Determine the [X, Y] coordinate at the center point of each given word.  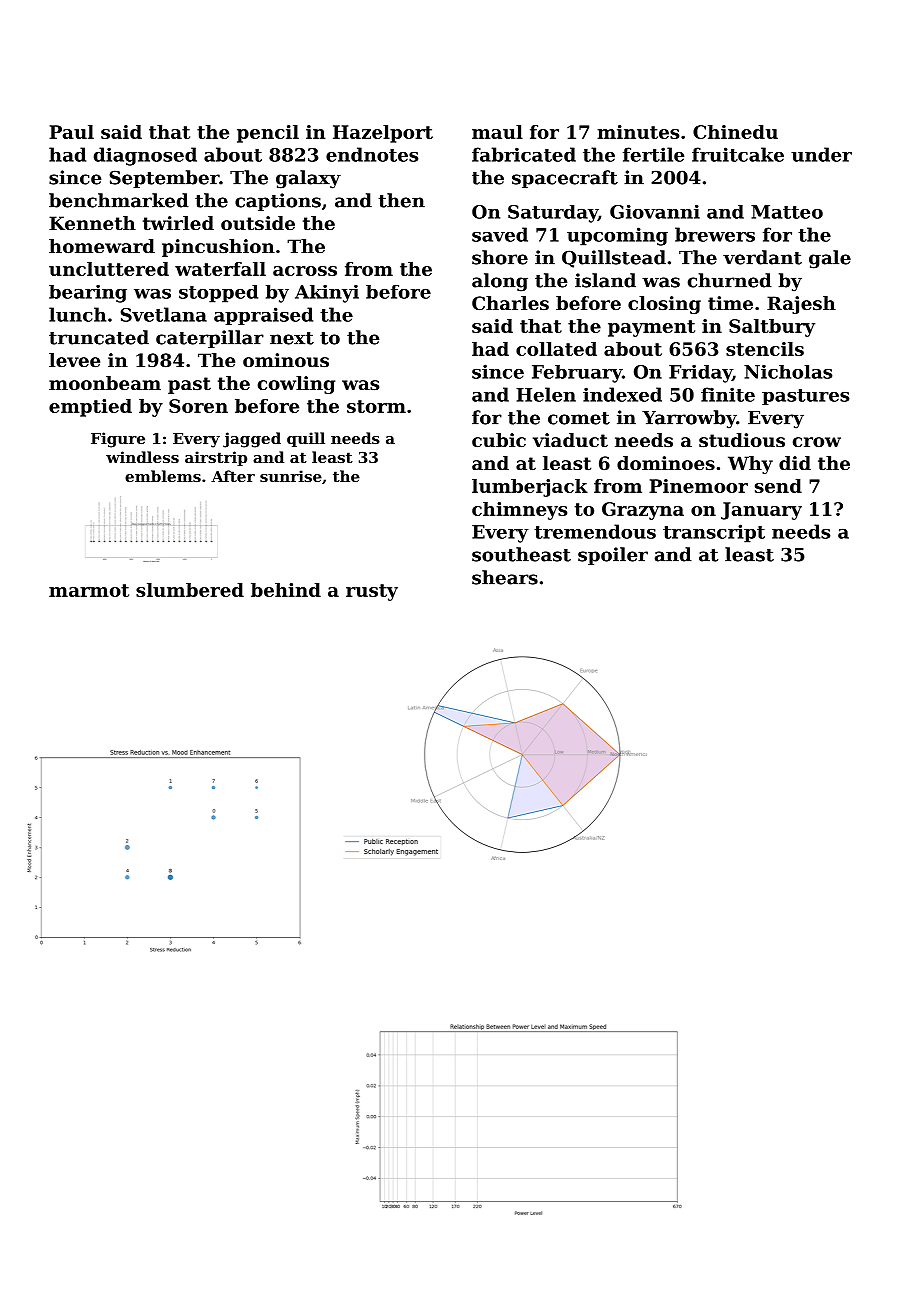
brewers [715, 234]
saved [500, 234]
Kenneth [92, 223]
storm [376, 406]
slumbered [190, 590]
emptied [90, 408]
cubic [499, 440]
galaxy [308, 179]
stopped [218, 294]
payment [651, 328]
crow [817, 442]
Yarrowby [689, 419]
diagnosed [145, 156]
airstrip [216, 458]
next [292, 338]
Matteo [787, 212]
